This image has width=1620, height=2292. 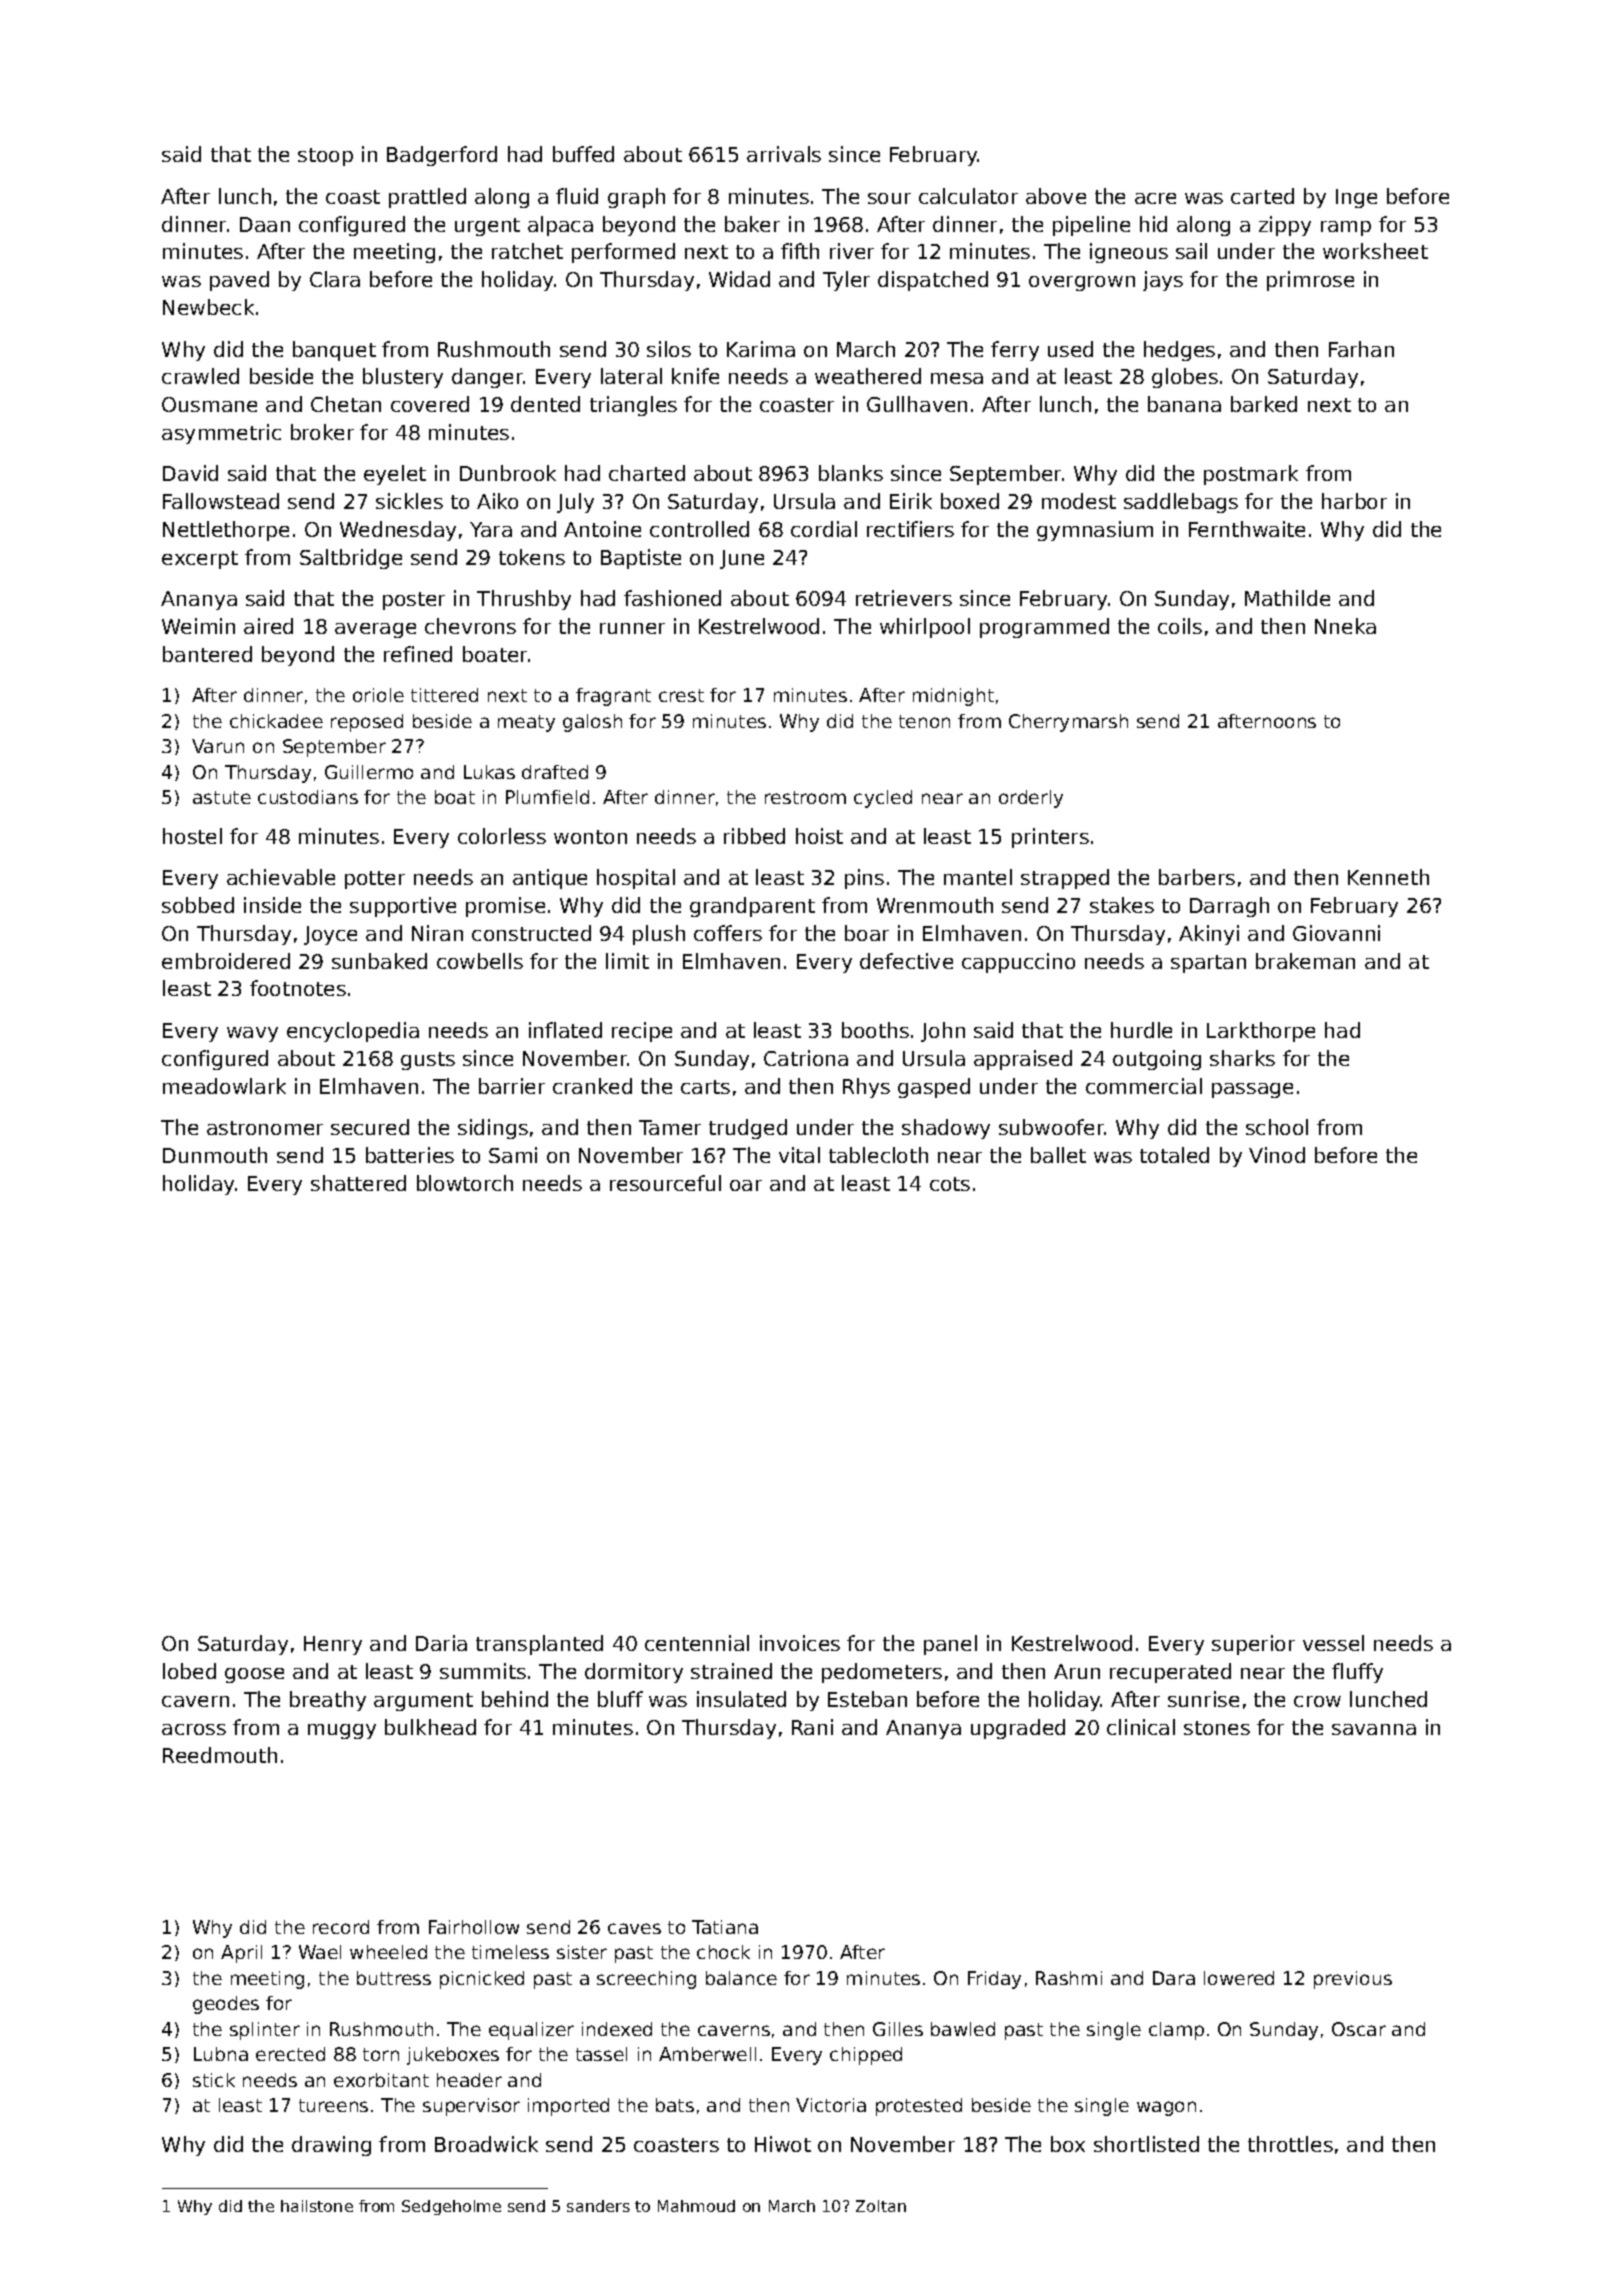 I want to click on buffed, so click(x=583, y=154).
